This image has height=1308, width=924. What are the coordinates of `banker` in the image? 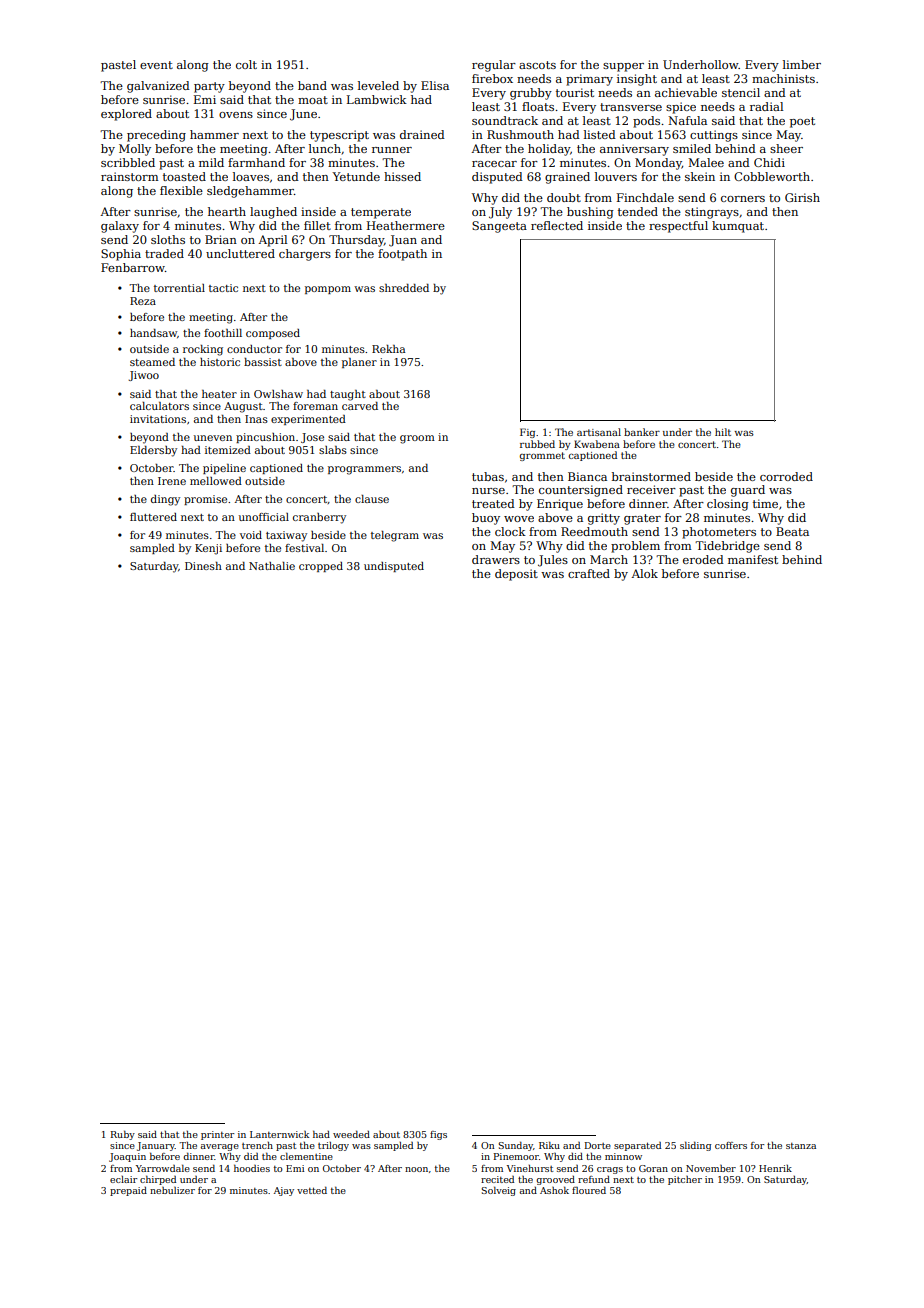 It's located at (642, 432).
